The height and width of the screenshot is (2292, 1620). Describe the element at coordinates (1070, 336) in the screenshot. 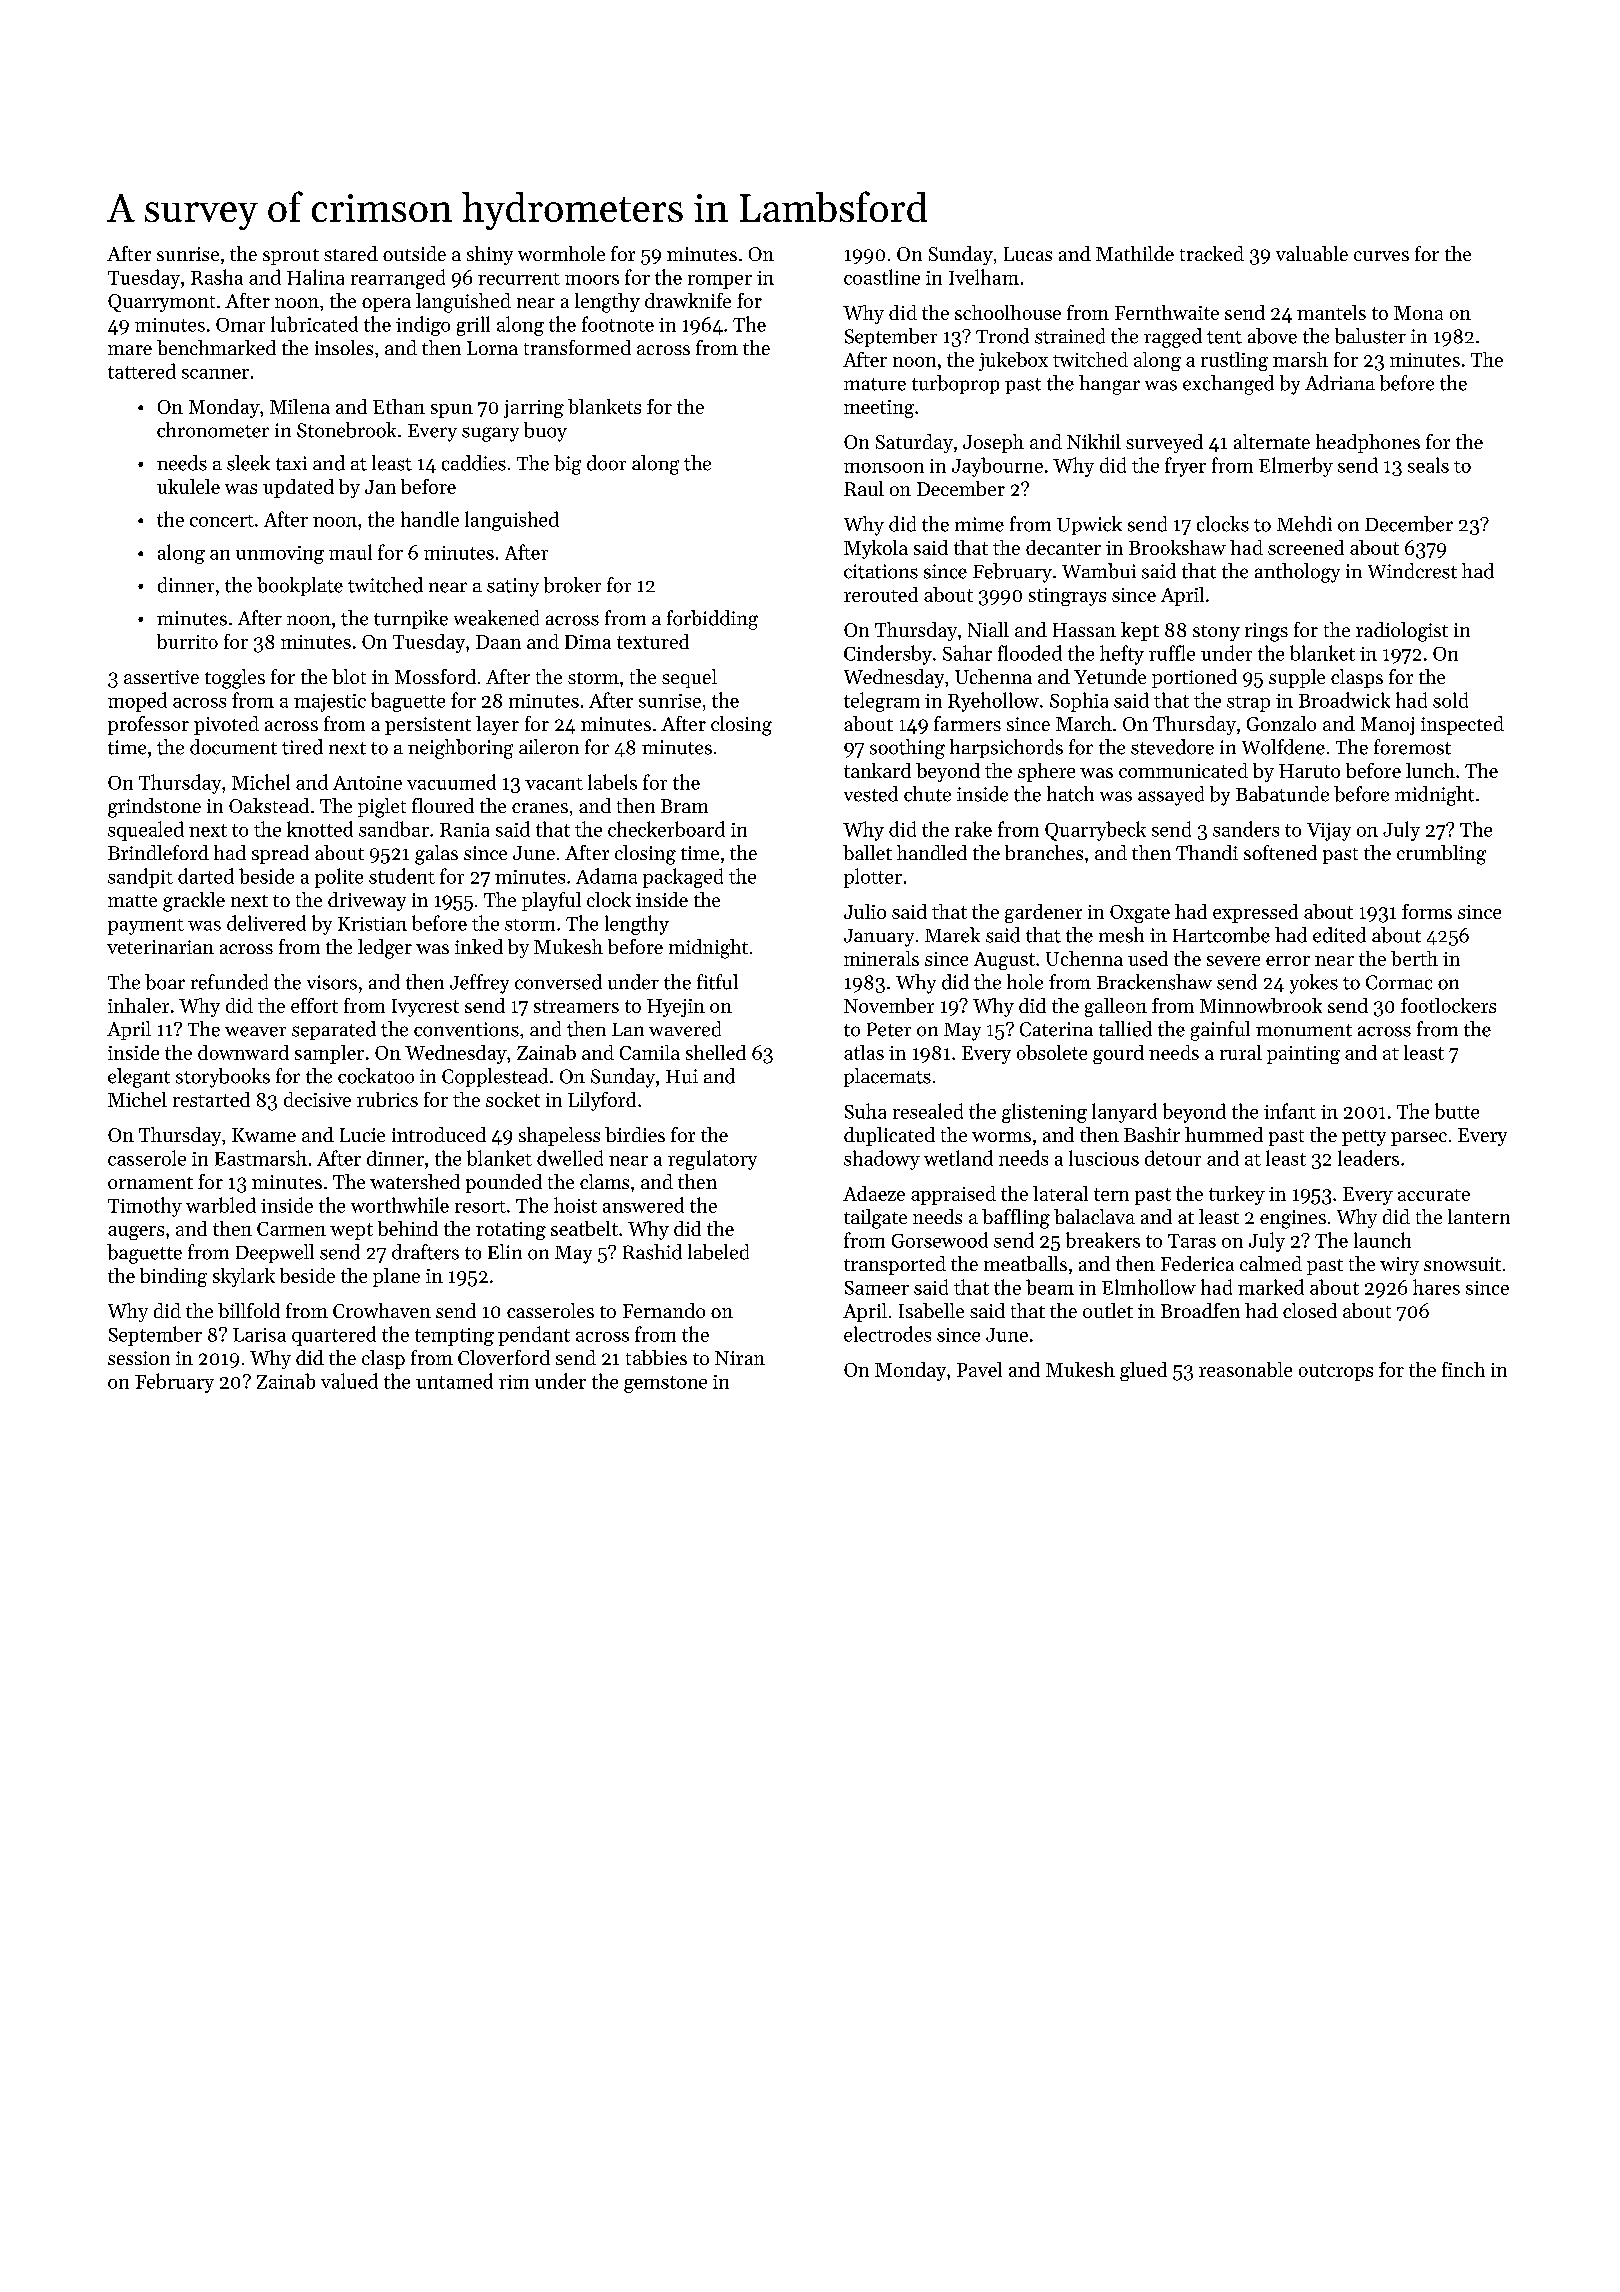

I see `strained` at that location.
